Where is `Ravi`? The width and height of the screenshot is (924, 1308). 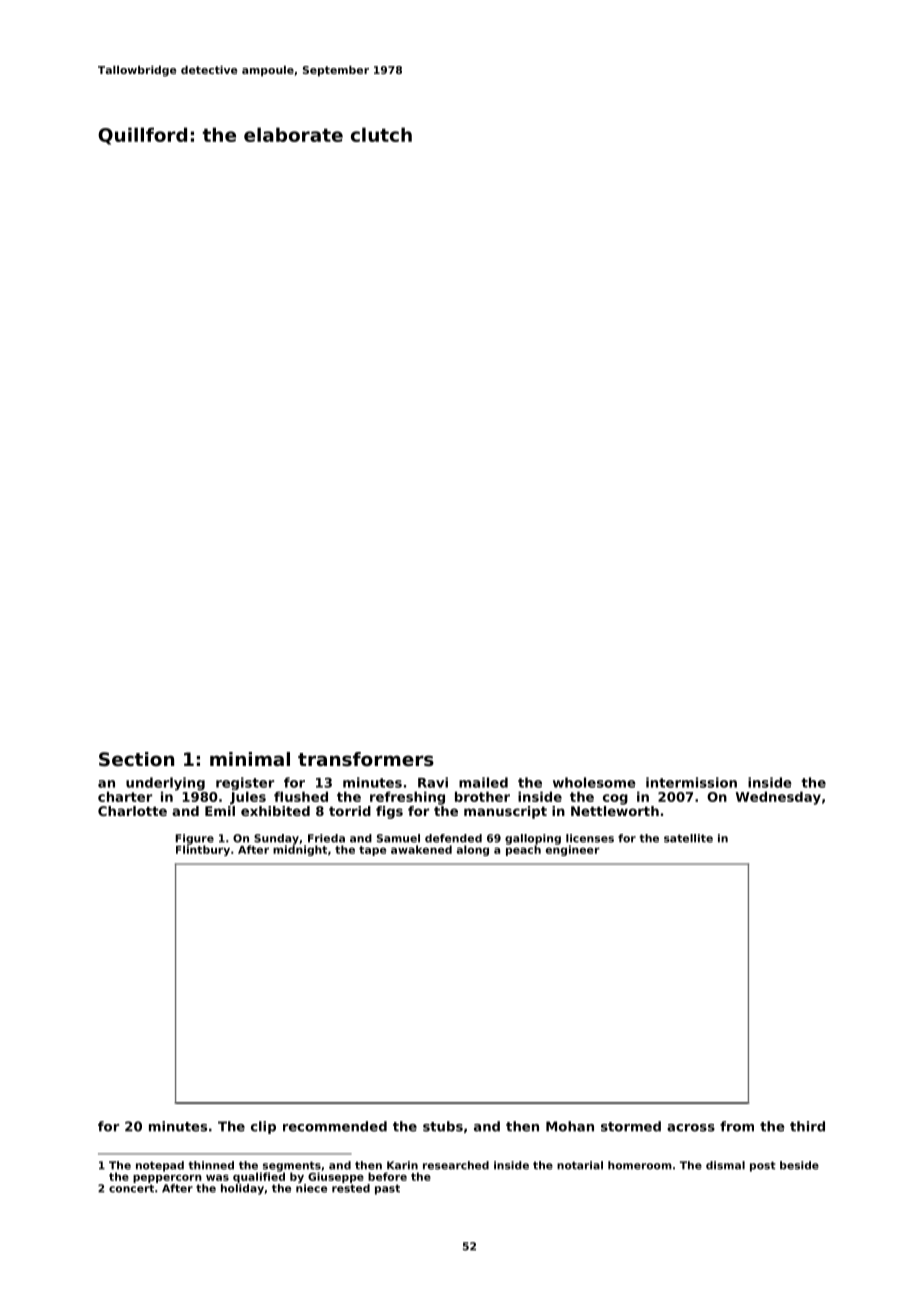 Ravi is located at coordinates (433, 782).
